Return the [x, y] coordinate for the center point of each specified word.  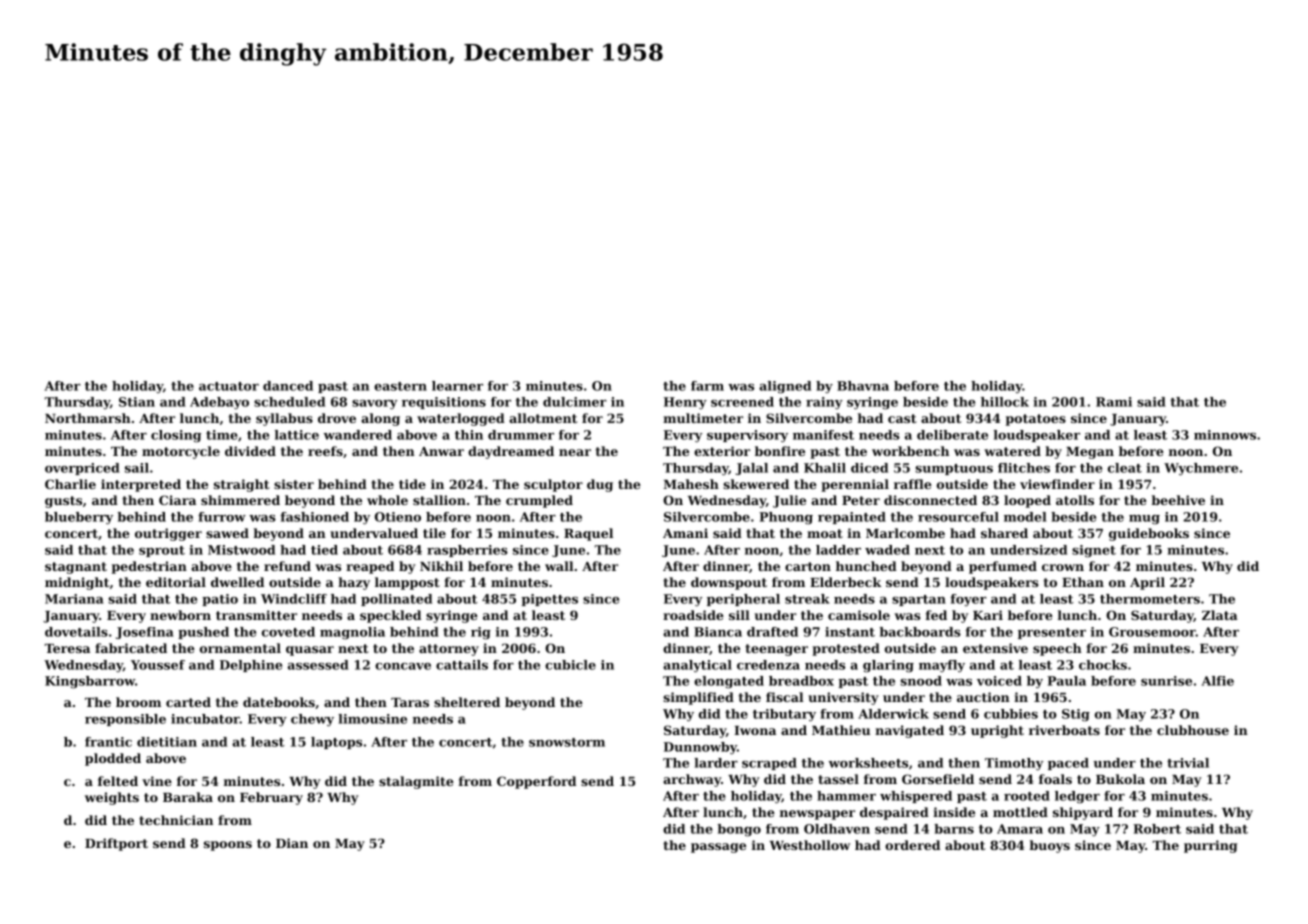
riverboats [1064, 730]
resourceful [958, 517]
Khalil [825, 468]
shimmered [240, 500]
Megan [1090, 453]
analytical [697, 666]
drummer [521, 435]
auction [983, 697]
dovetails [76, 632]
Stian [137, 402]
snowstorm [567, 742]
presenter [1052, 633]
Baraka [188, 797]
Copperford [536, 782]
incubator [205, 719]
